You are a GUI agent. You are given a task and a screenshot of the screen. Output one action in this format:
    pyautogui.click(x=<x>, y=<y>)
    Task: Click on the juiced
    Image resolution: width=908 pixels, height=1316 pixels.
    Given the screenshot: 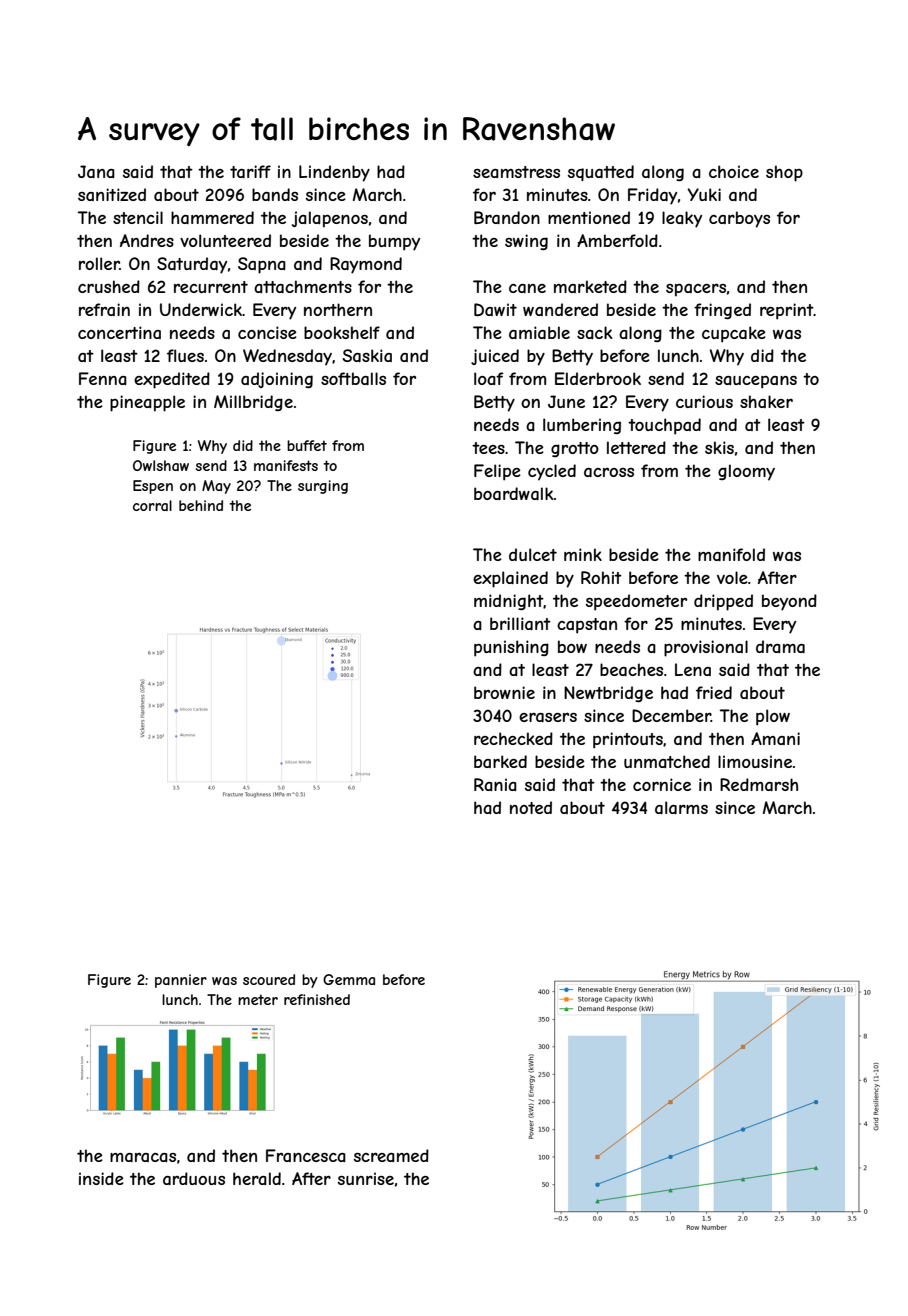 What is the action you would take?
    pyautogui.click(x=495, y=357)
